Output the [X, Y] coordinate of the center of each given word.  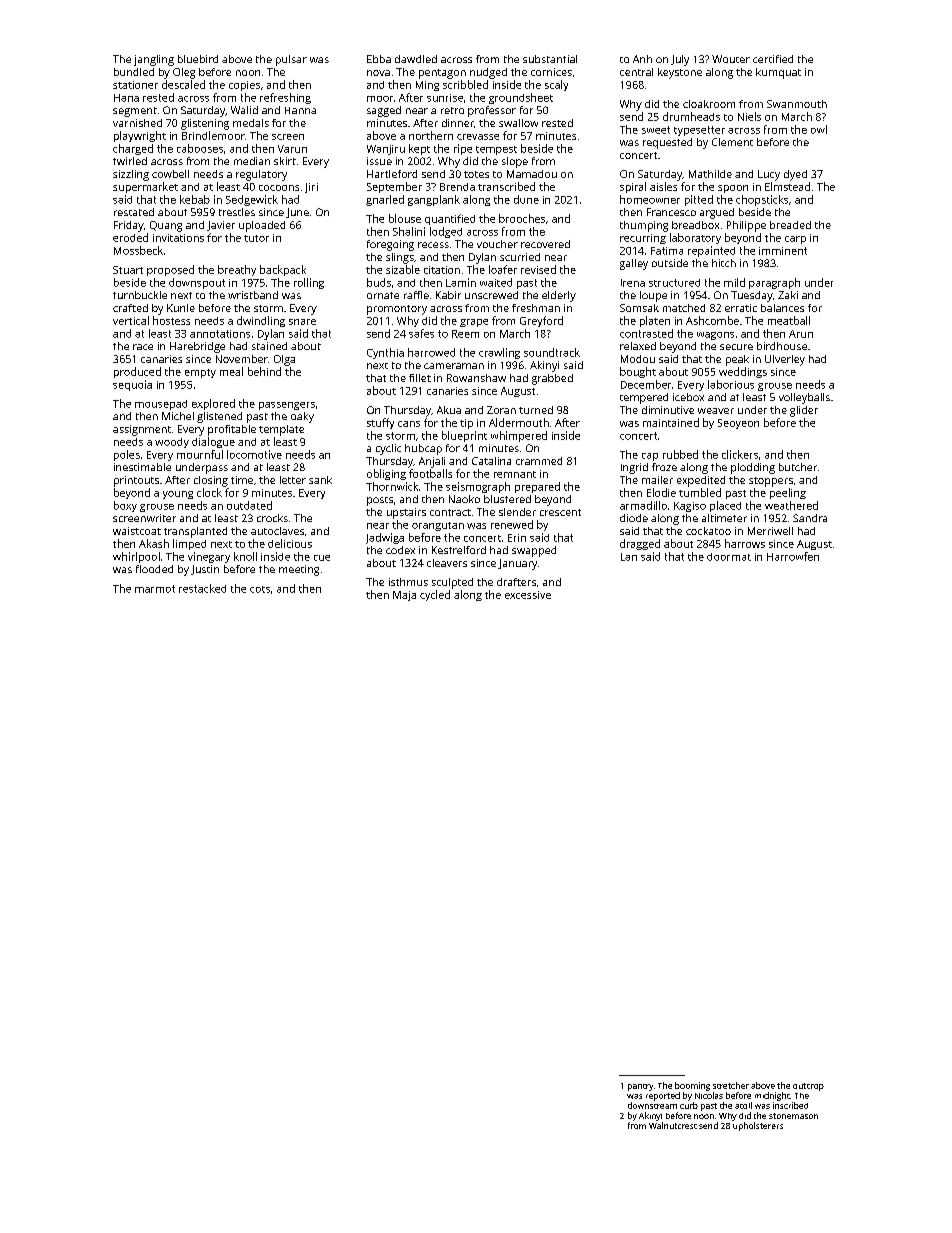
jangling [154, 60]
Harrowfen [793, 556]
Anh [642, 59]
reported [663, 1096]
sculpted [452, 583]
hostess [171, 320]
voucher [497, 244]
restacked [202, 588]
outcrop [808, 1087]
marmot [155, 589]
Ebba [379, 59]
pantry [640, 1087]
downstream [652, 1105]
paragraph [774, 283]
